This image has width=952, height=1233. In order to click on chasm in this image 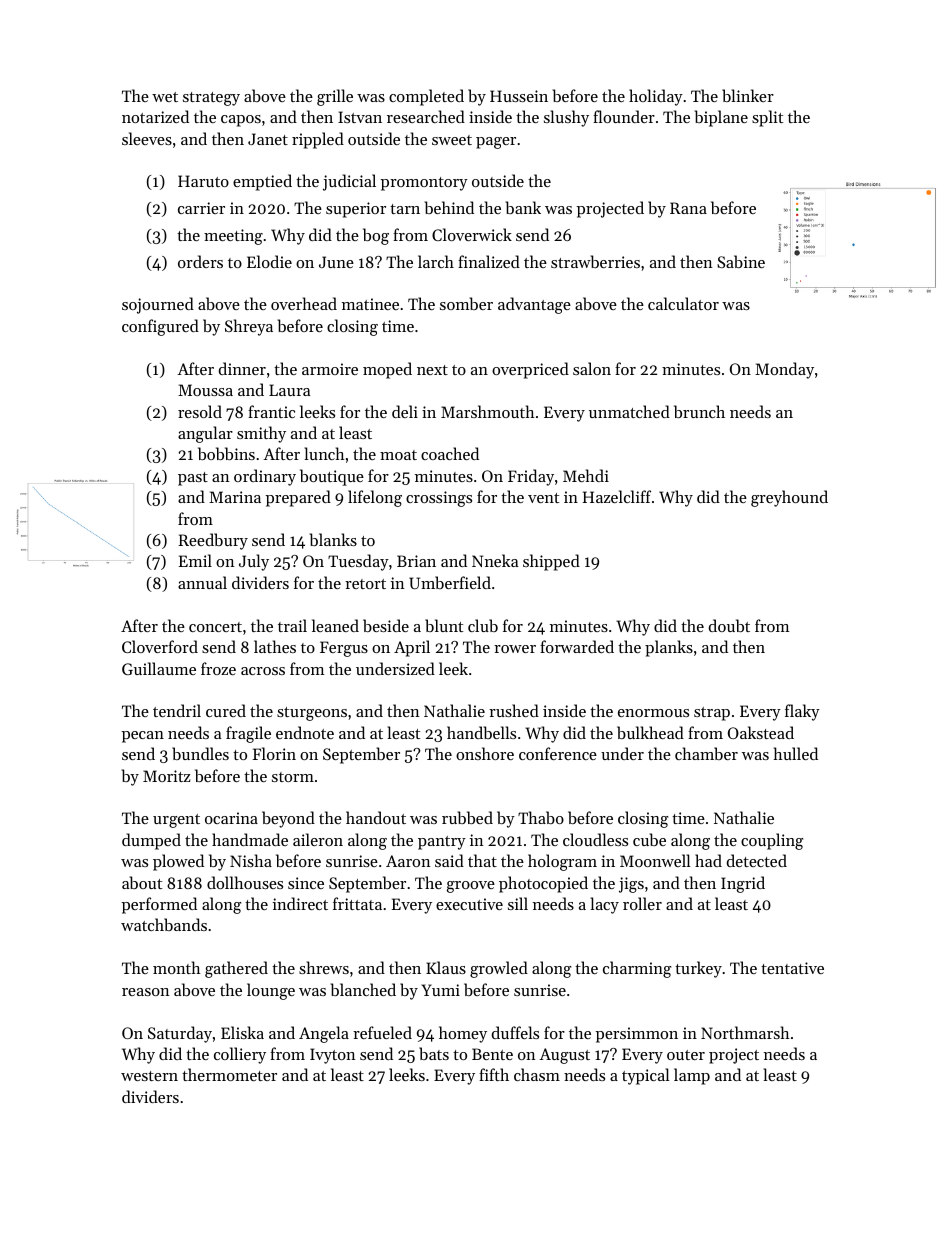, I will do `click(537, 1074)`.
